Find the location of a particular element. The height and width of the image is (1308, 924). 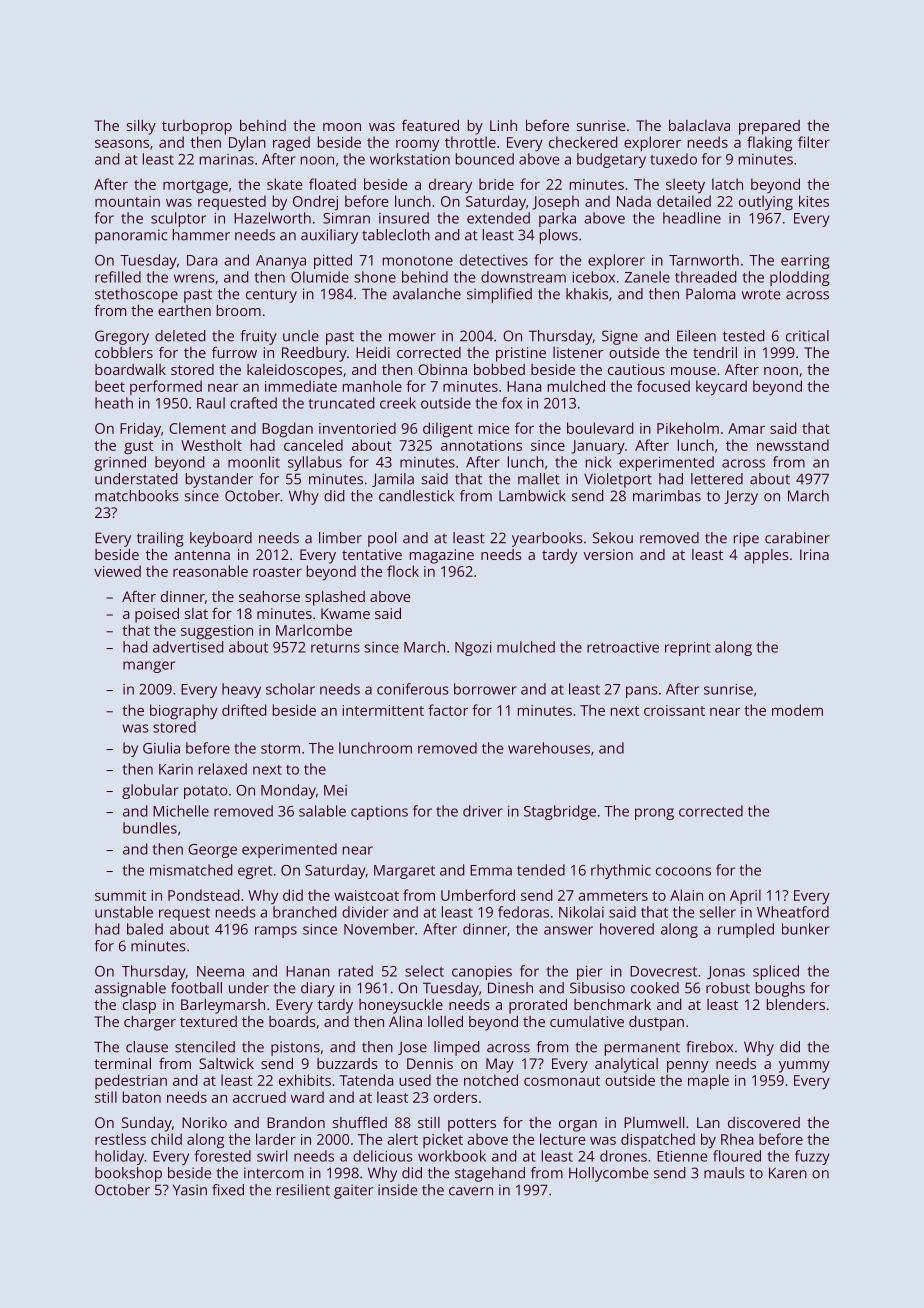

croissant is located at coordinates (674, 710).
